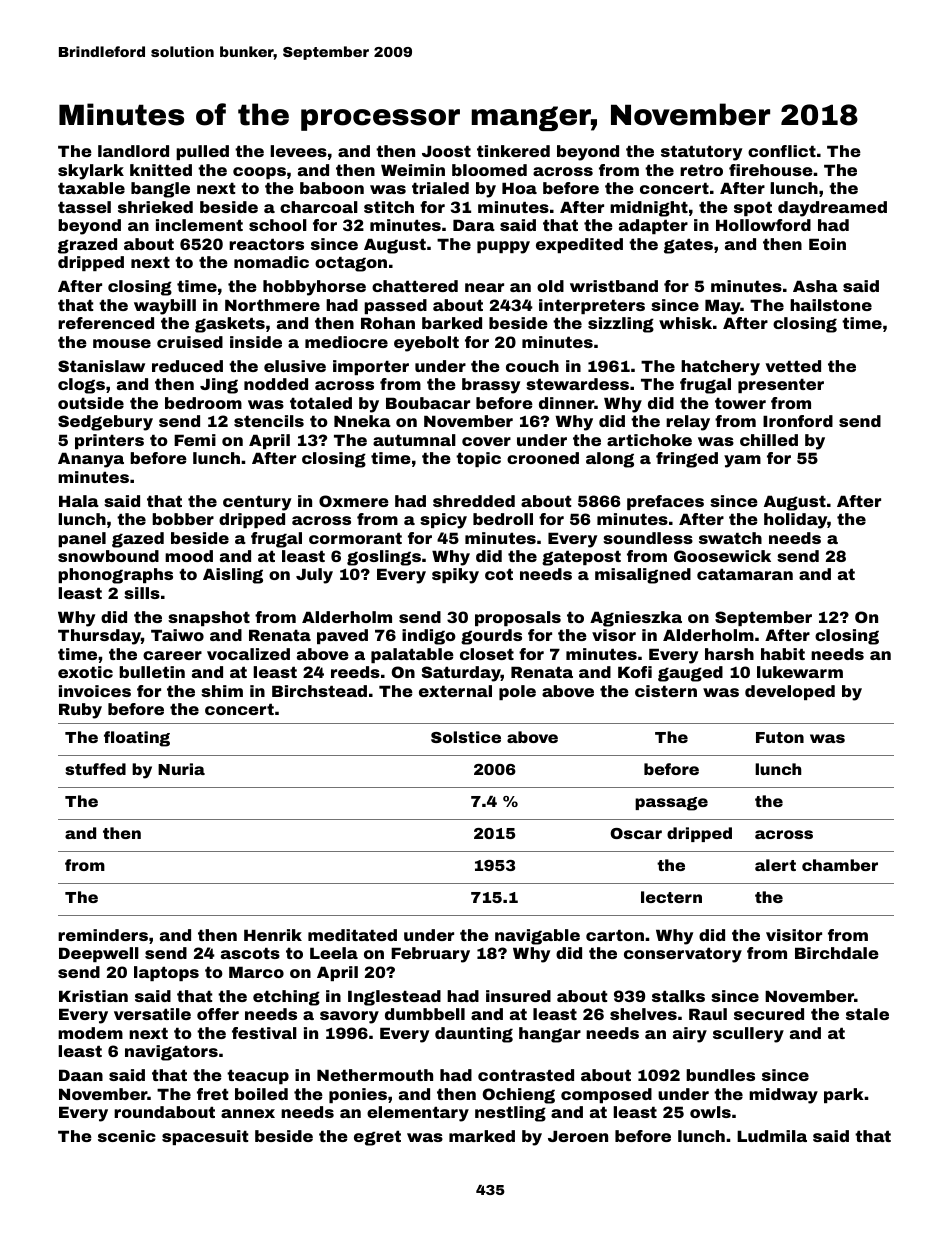  Describe the element at coordinates (782, 151) in the document. I see `conflict` at that location.
